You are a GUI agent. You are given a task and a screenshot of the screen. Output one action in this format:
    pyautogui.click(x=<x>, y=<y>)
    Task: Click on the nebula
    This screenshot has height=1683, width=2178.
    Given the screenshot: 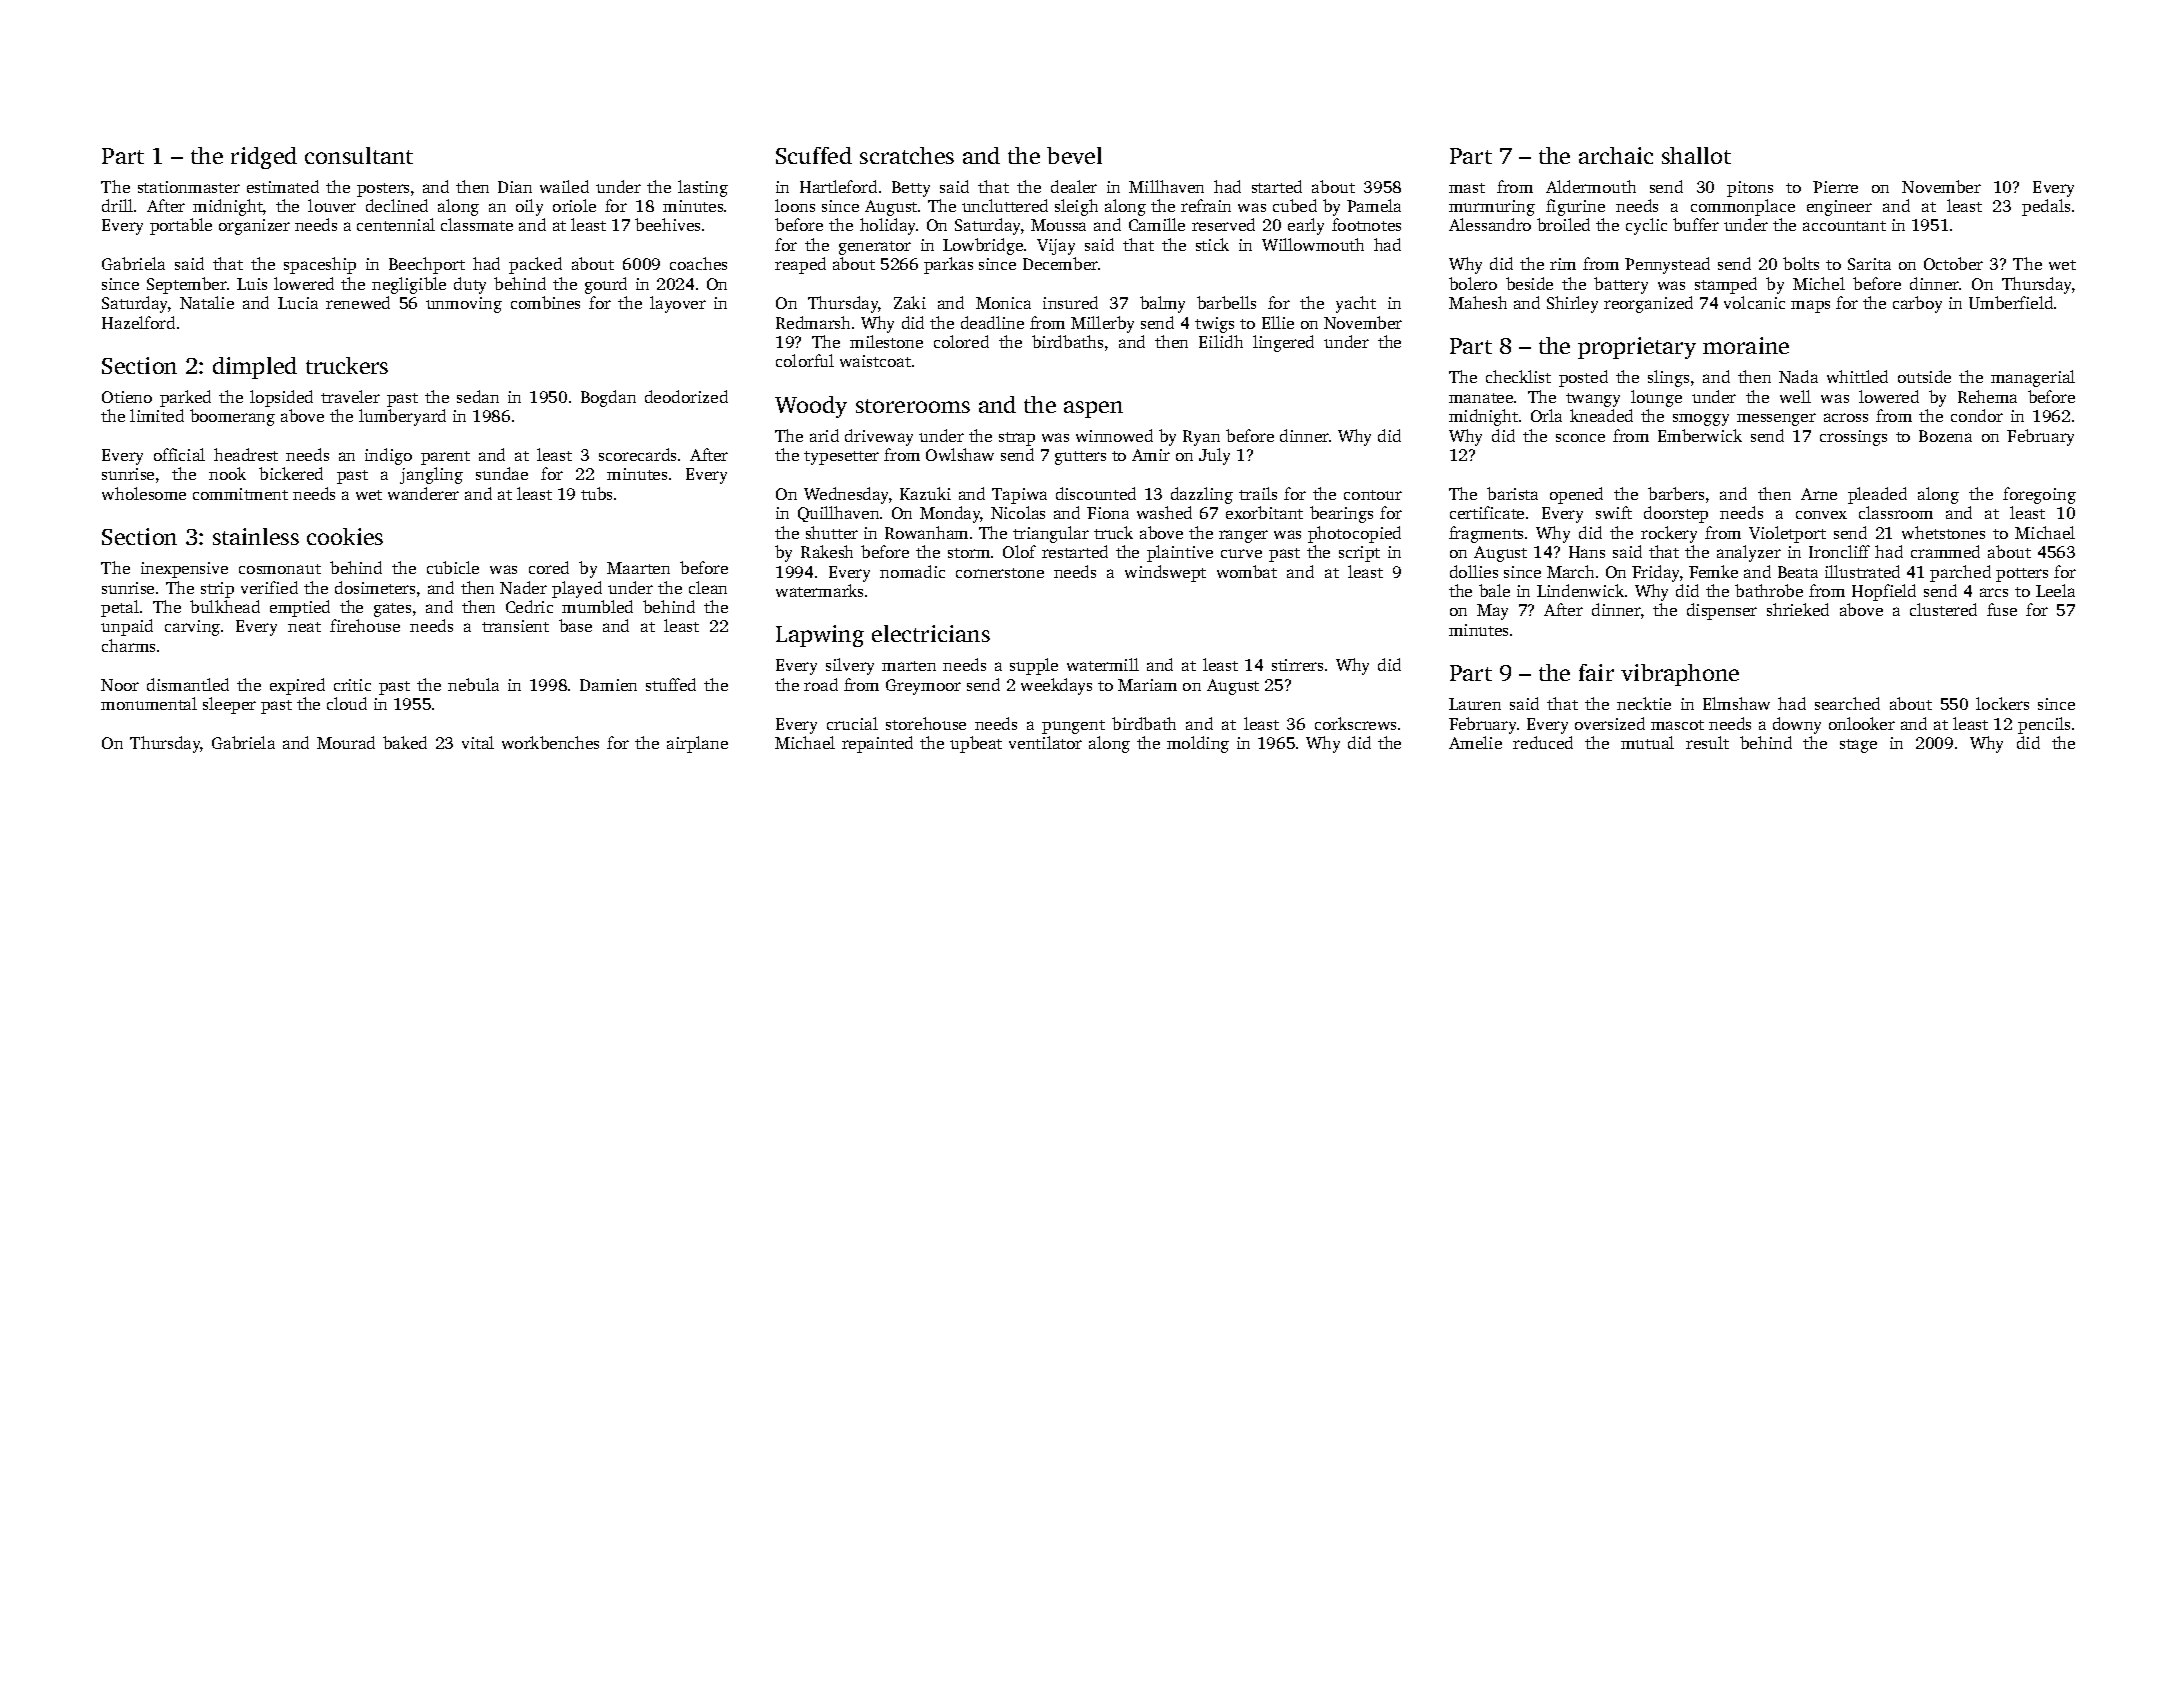 What is the action you would take?
    pyautogui.click(x=473, y=684)
